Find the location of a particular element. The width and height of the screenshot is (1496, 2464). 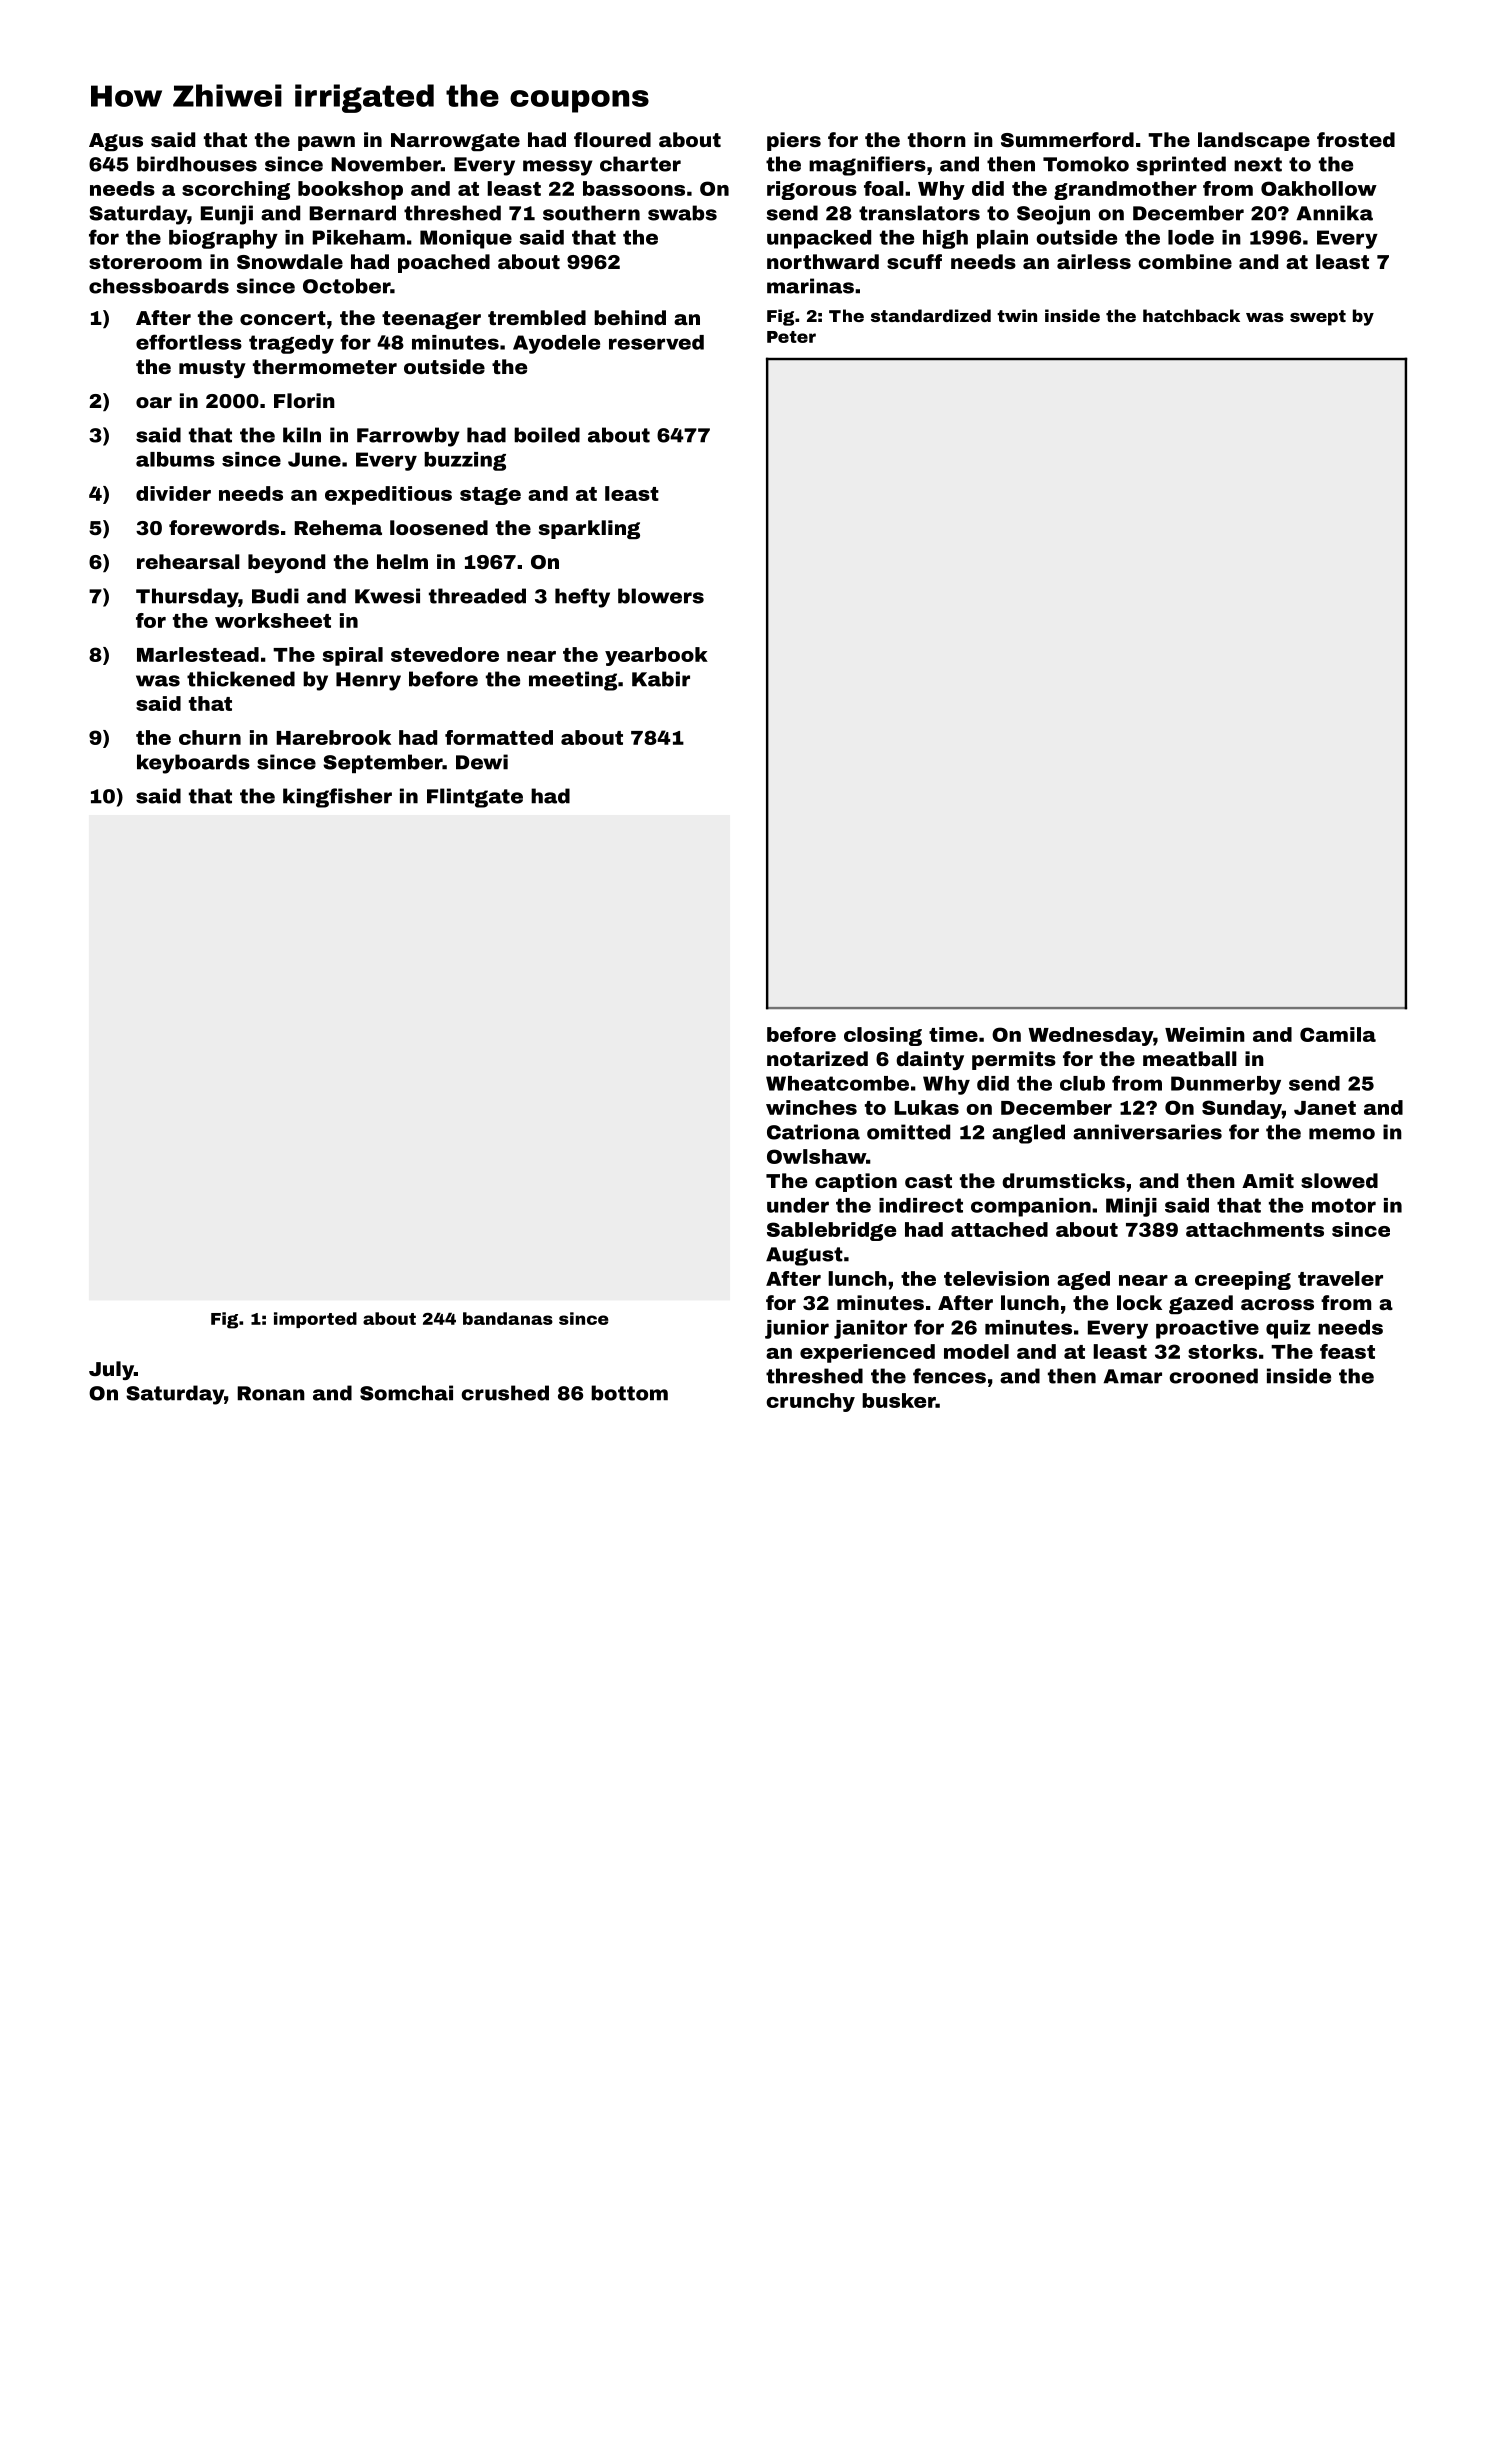

Kabir is located at coordinates (661, 679).
